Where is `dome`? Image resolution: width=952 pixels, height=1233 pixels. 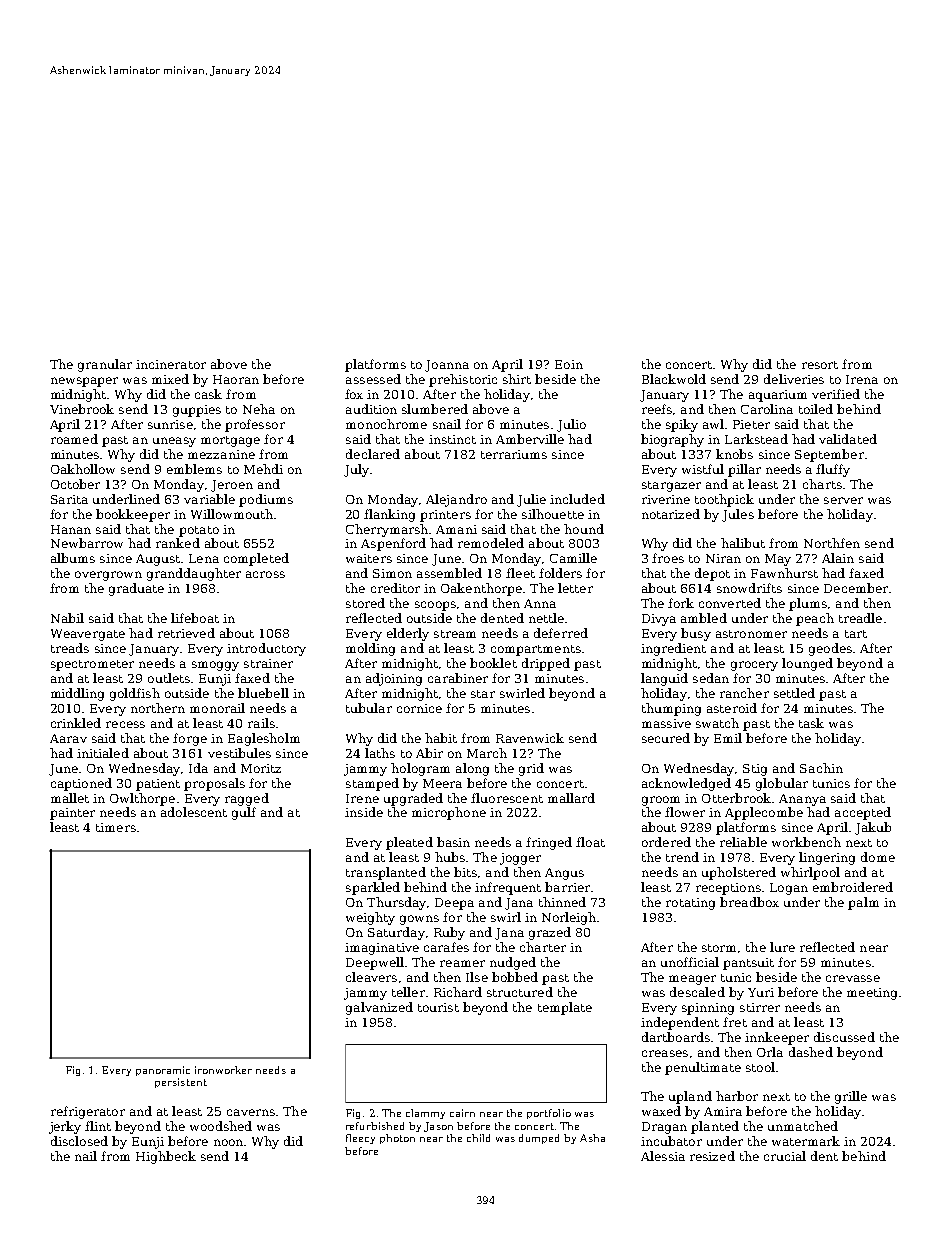 dome is located at coordinates (878, 857).
